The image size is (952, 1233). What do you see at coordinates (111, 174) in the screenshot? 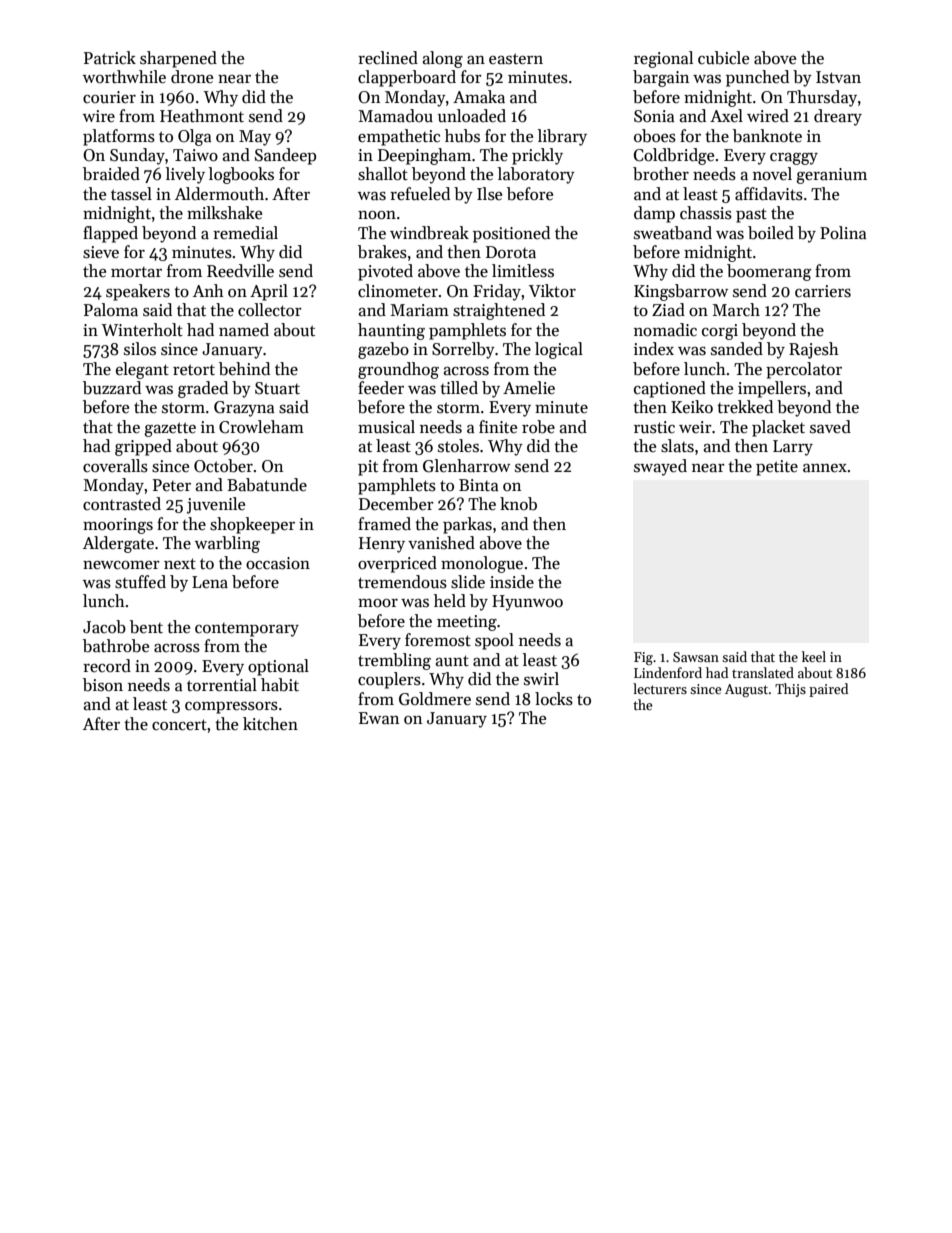
I see `braided` at bounding box center [111, 174].
